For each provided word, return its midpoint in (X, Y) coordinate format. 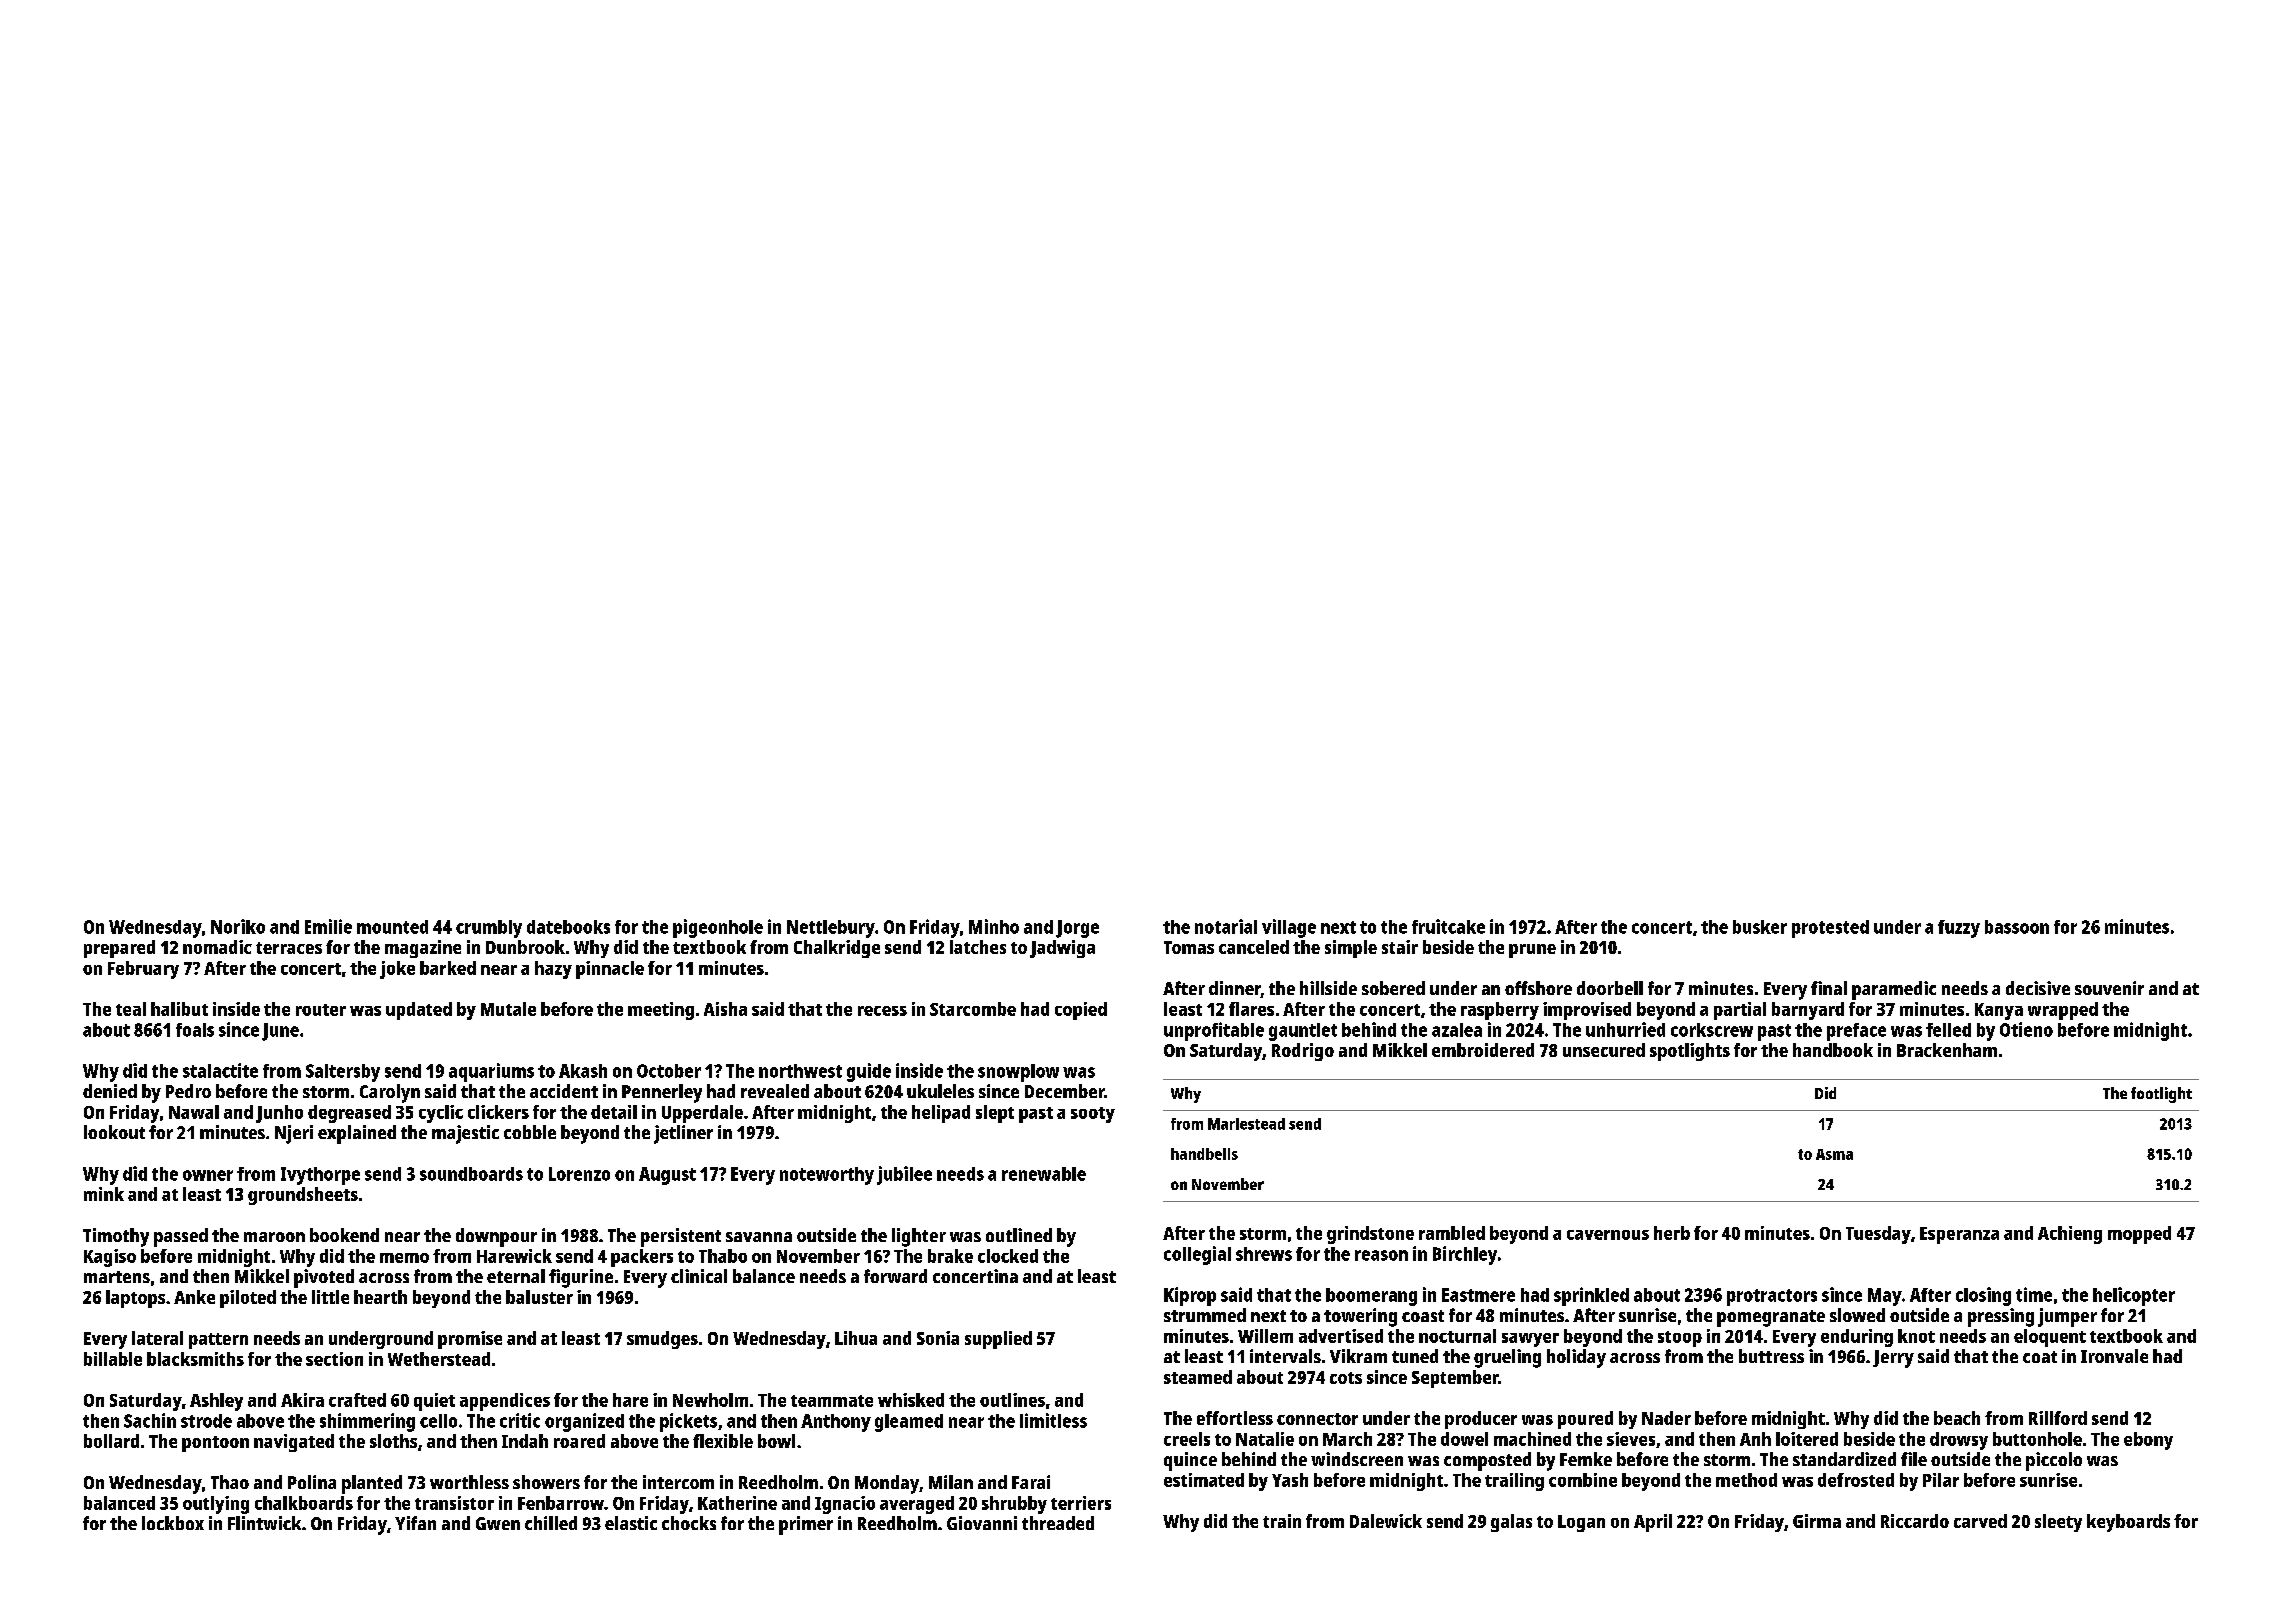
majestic (465, 1134)
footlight (2161, 1095)
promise (470, 1340)
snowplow (1018, 1073)
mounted (392, 927)
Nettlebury (831, 929)
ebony (2148, 1441)
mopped (2139, 1235)
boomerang (1371, 1297)
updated (419, 1011)
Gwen (498, 1523)
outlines (1012, 1400)
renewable (1044, 1174)
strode (206, 1421)
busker (1760, 927)
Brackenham (1947, 1050)
